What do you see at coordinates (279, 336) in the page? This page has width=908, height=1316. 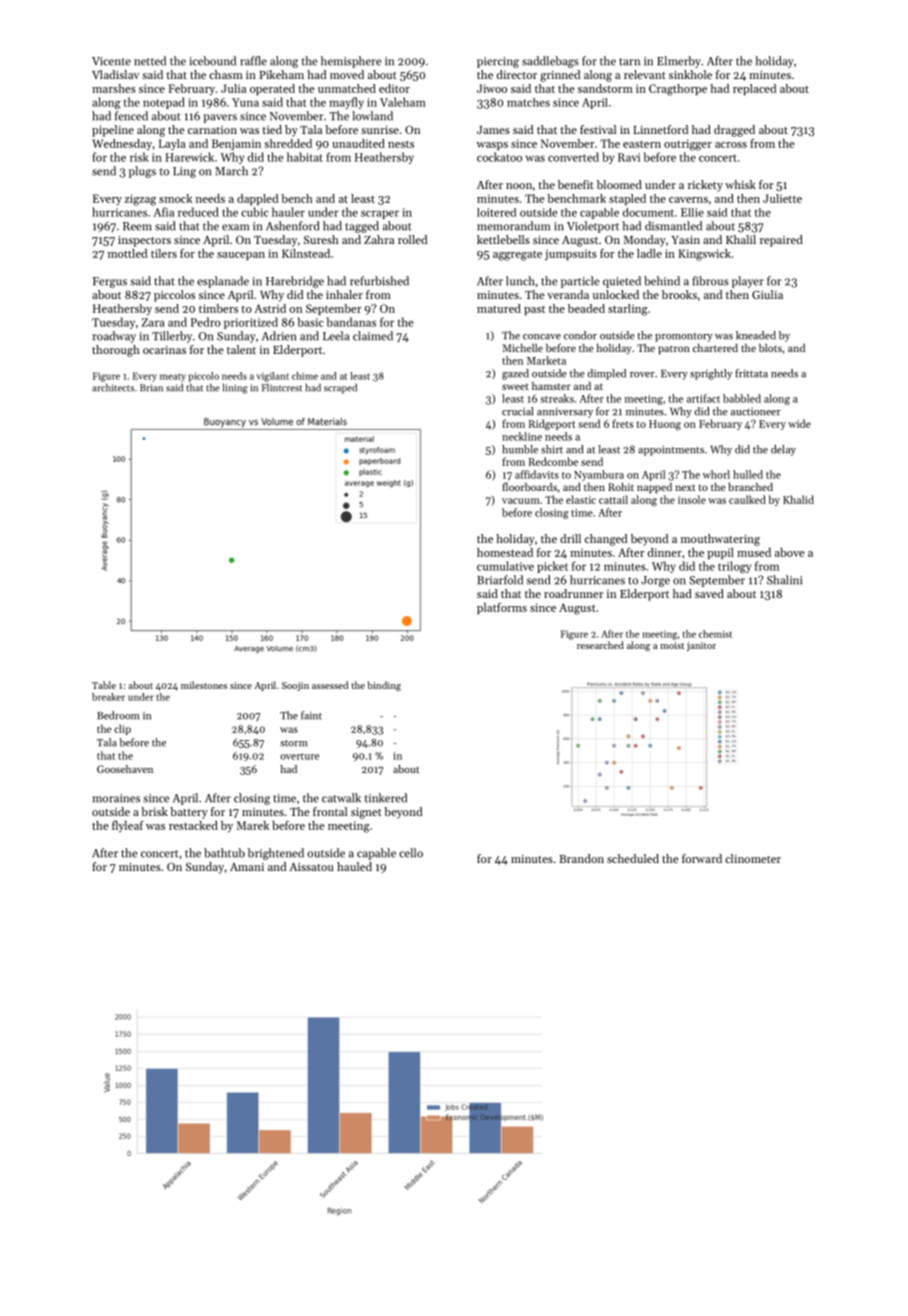 I see `Adrien` at bounding box center [279, 336].
